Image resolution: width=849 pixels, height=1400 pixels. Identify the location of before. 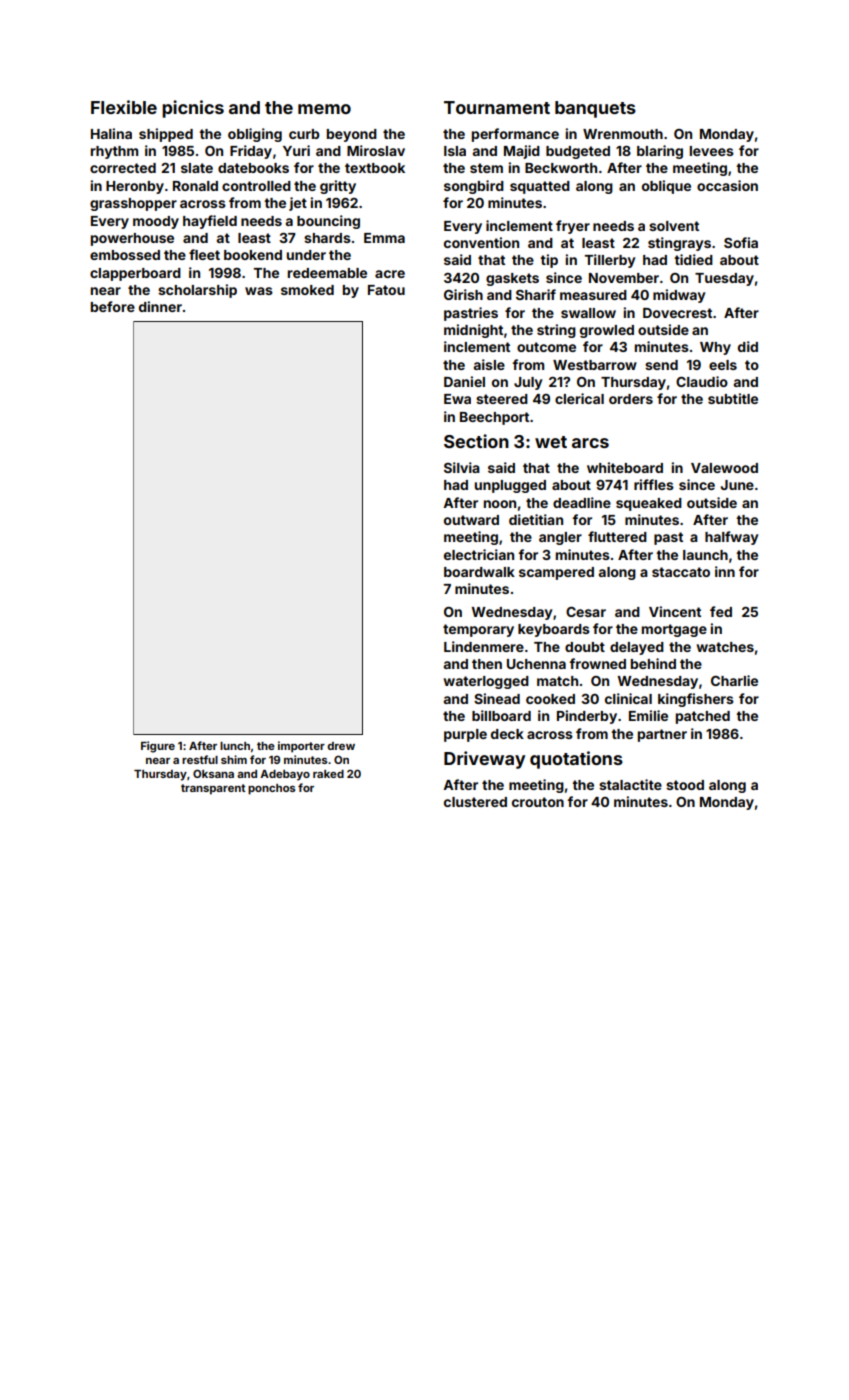
(113, 306).
